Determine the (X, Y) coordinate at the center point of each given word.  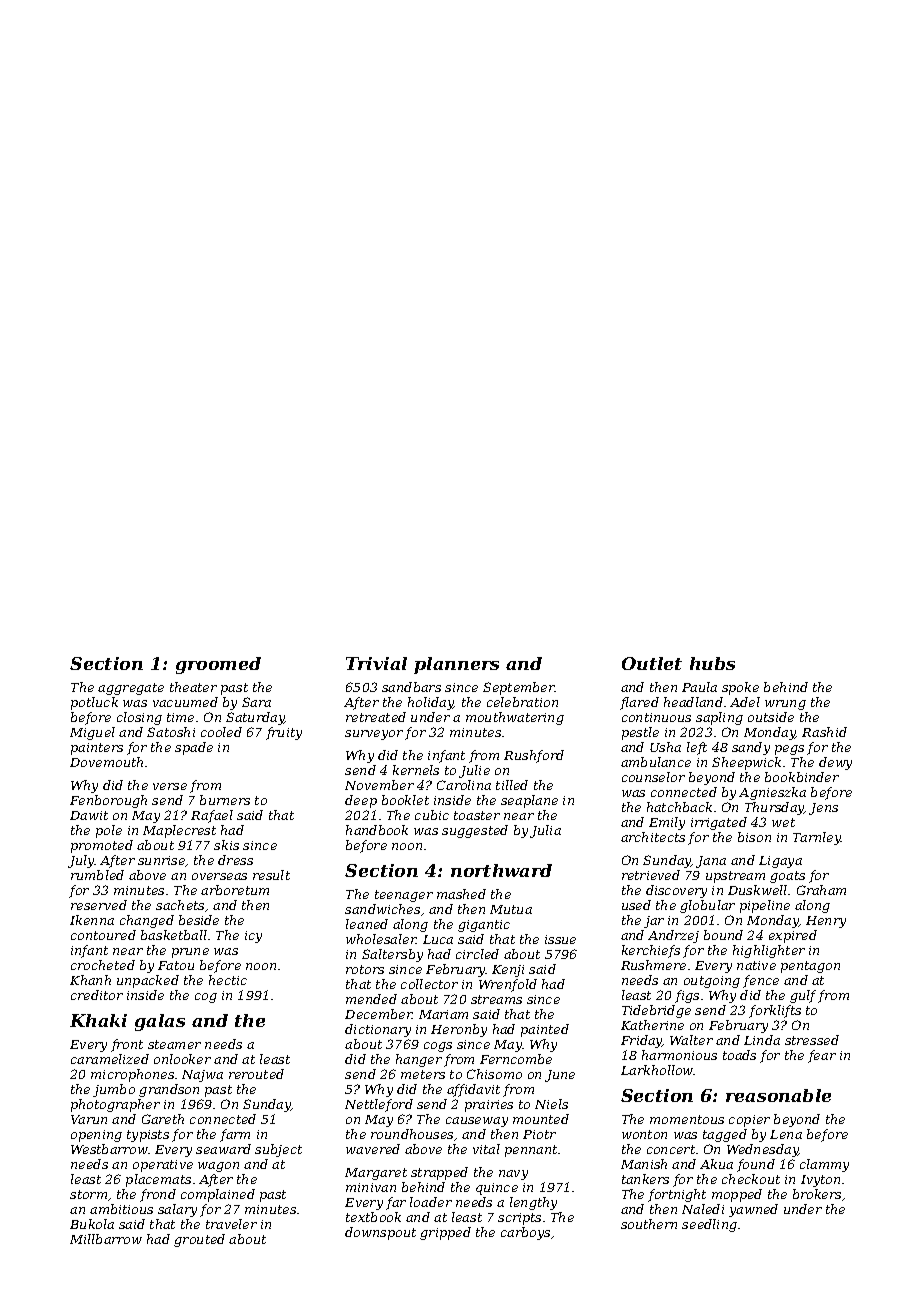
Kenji (508, 971)
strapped (439, 1173)
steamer (174, 1044)
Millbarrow (106, 1239)
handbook (377, 830)
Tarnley (817, 838)
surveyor (374, 735)
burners (225, 800)
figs (687, 996)
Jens (823, 809)
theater (193, 687)
